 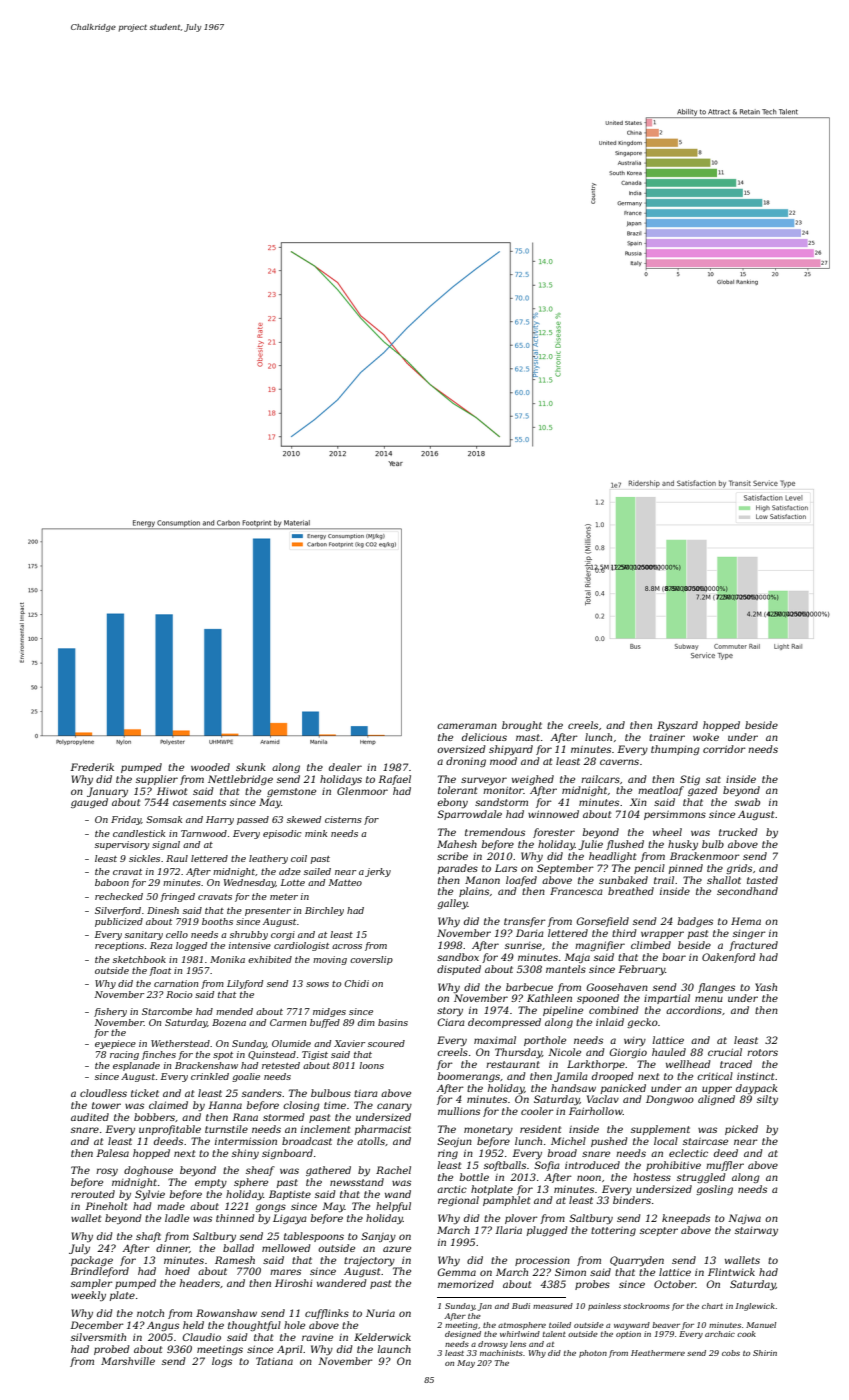 What do you see at coordinates (619, 762) in the page?
I see `caverns` at bounding box center [619, 762].
